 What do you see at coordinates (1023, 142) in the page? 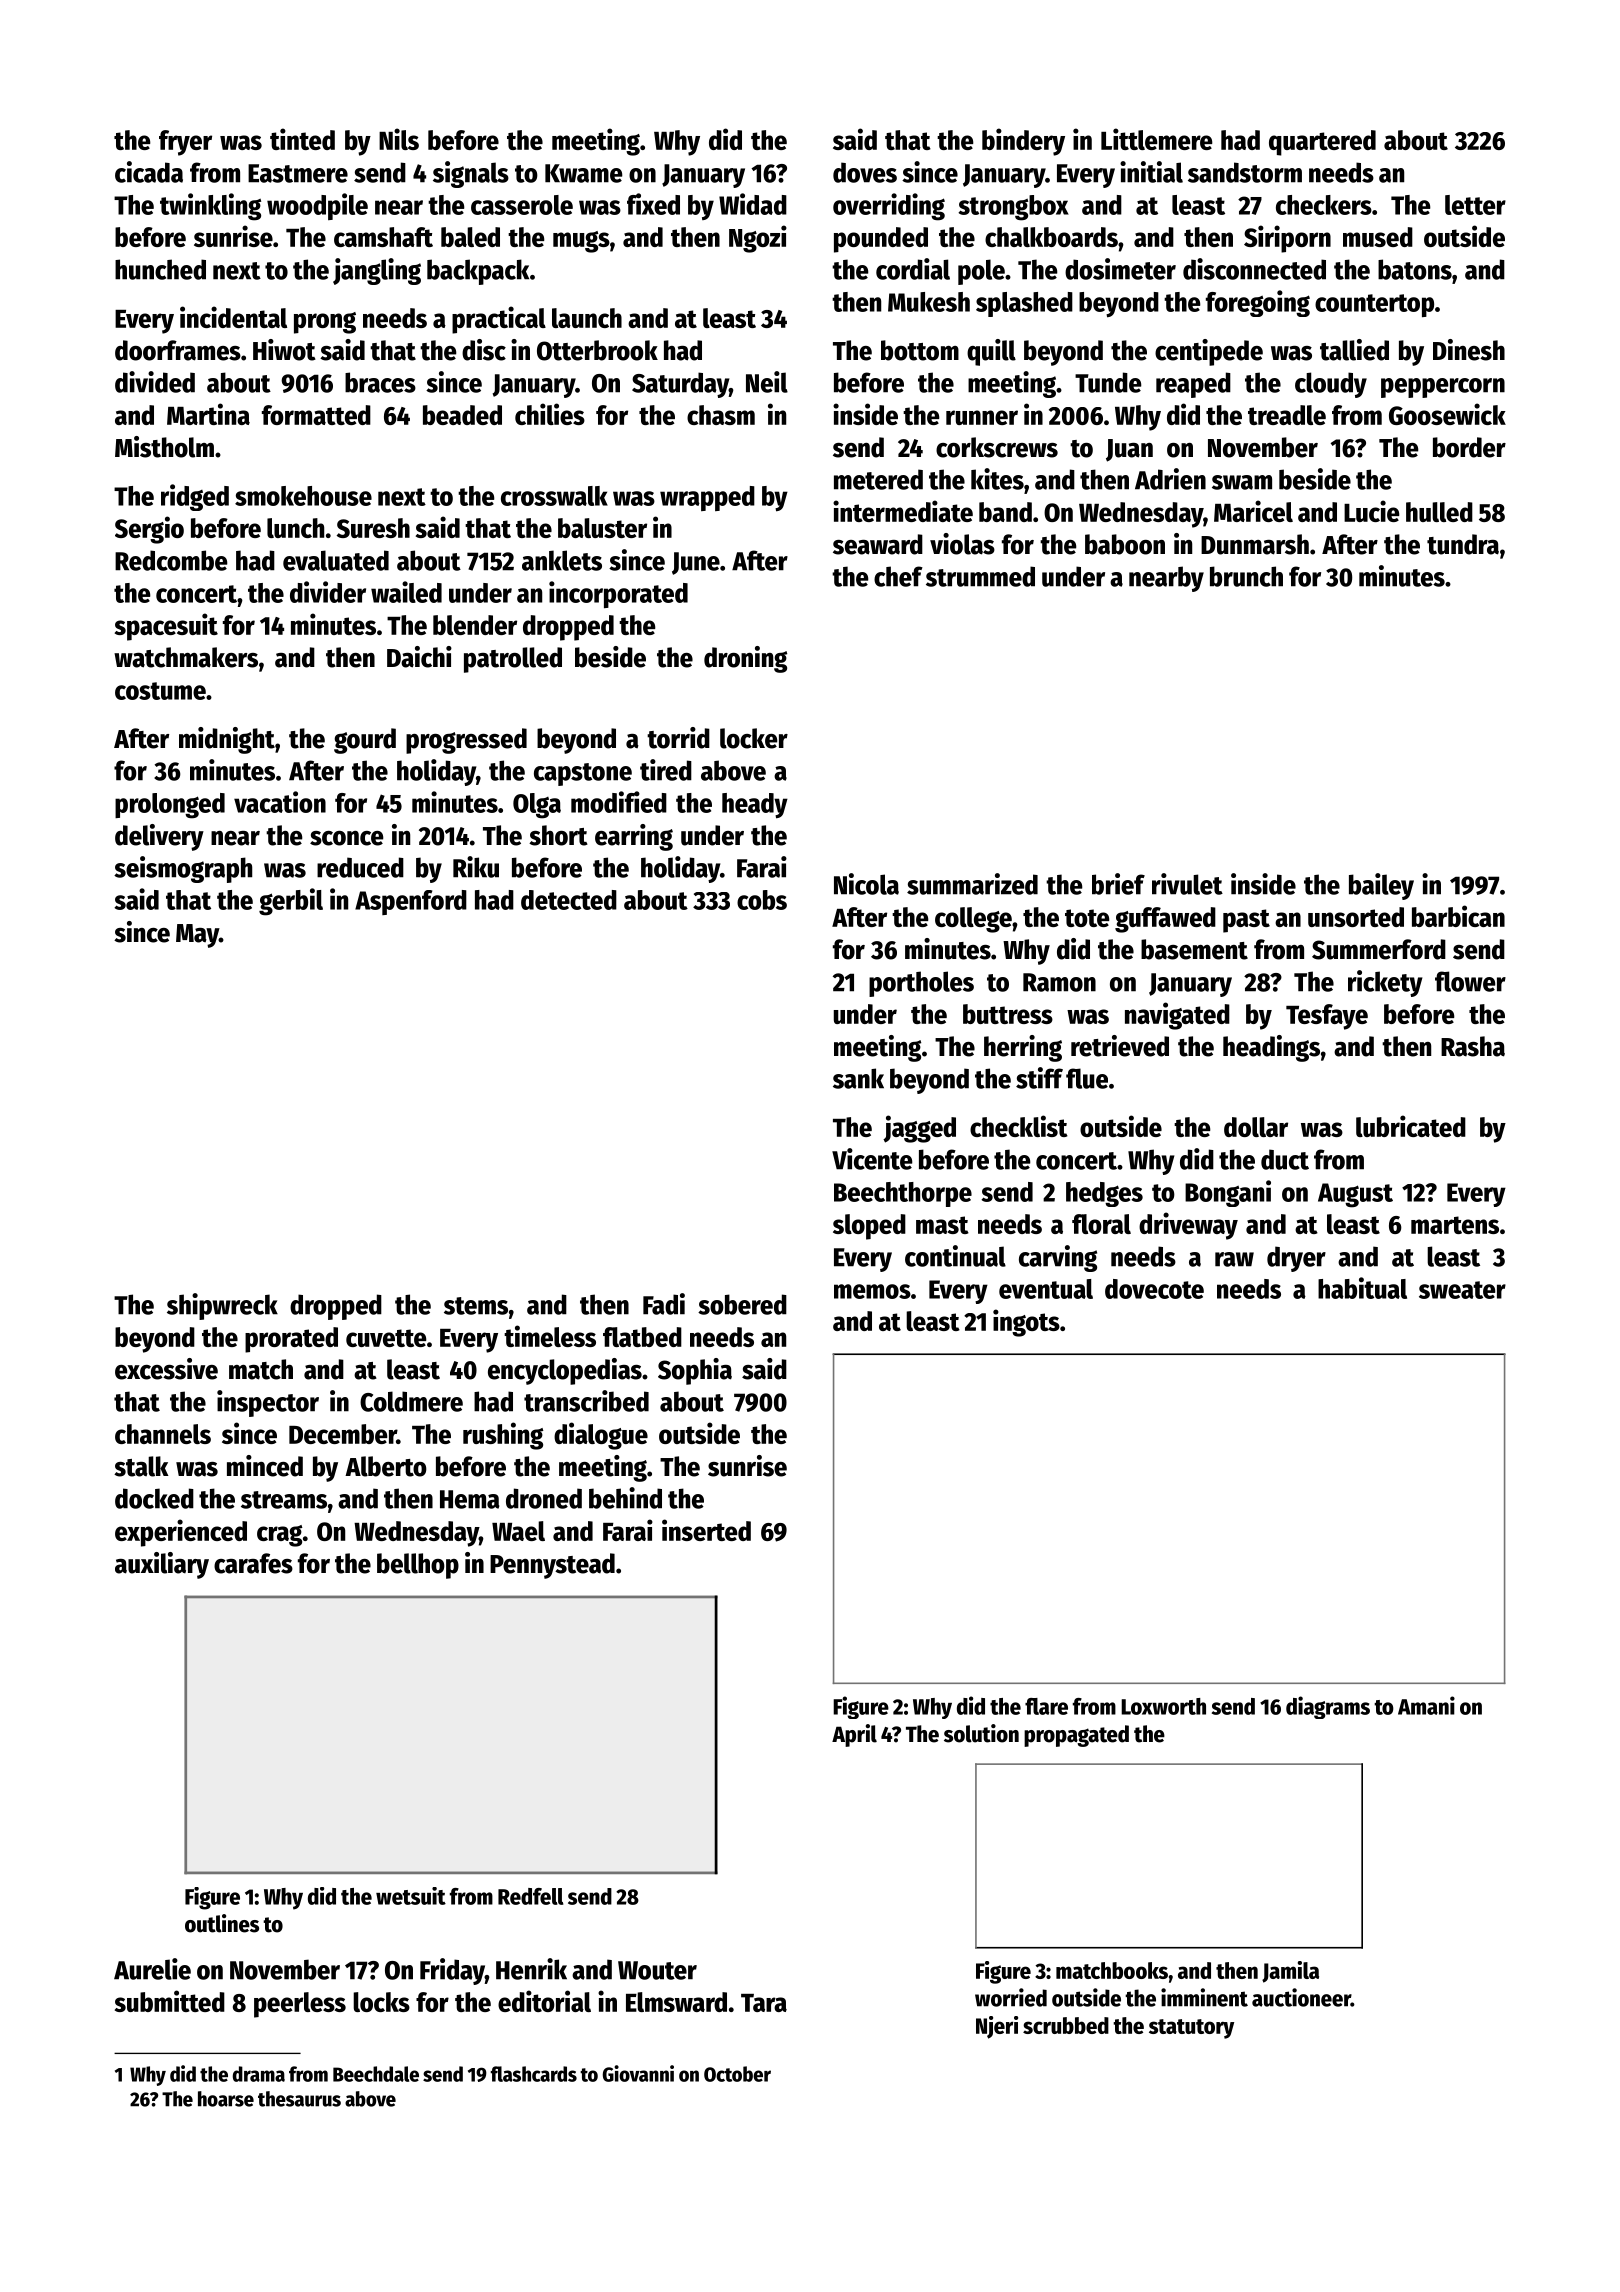
I see `bindery` at bounding box center [1023, 142].
